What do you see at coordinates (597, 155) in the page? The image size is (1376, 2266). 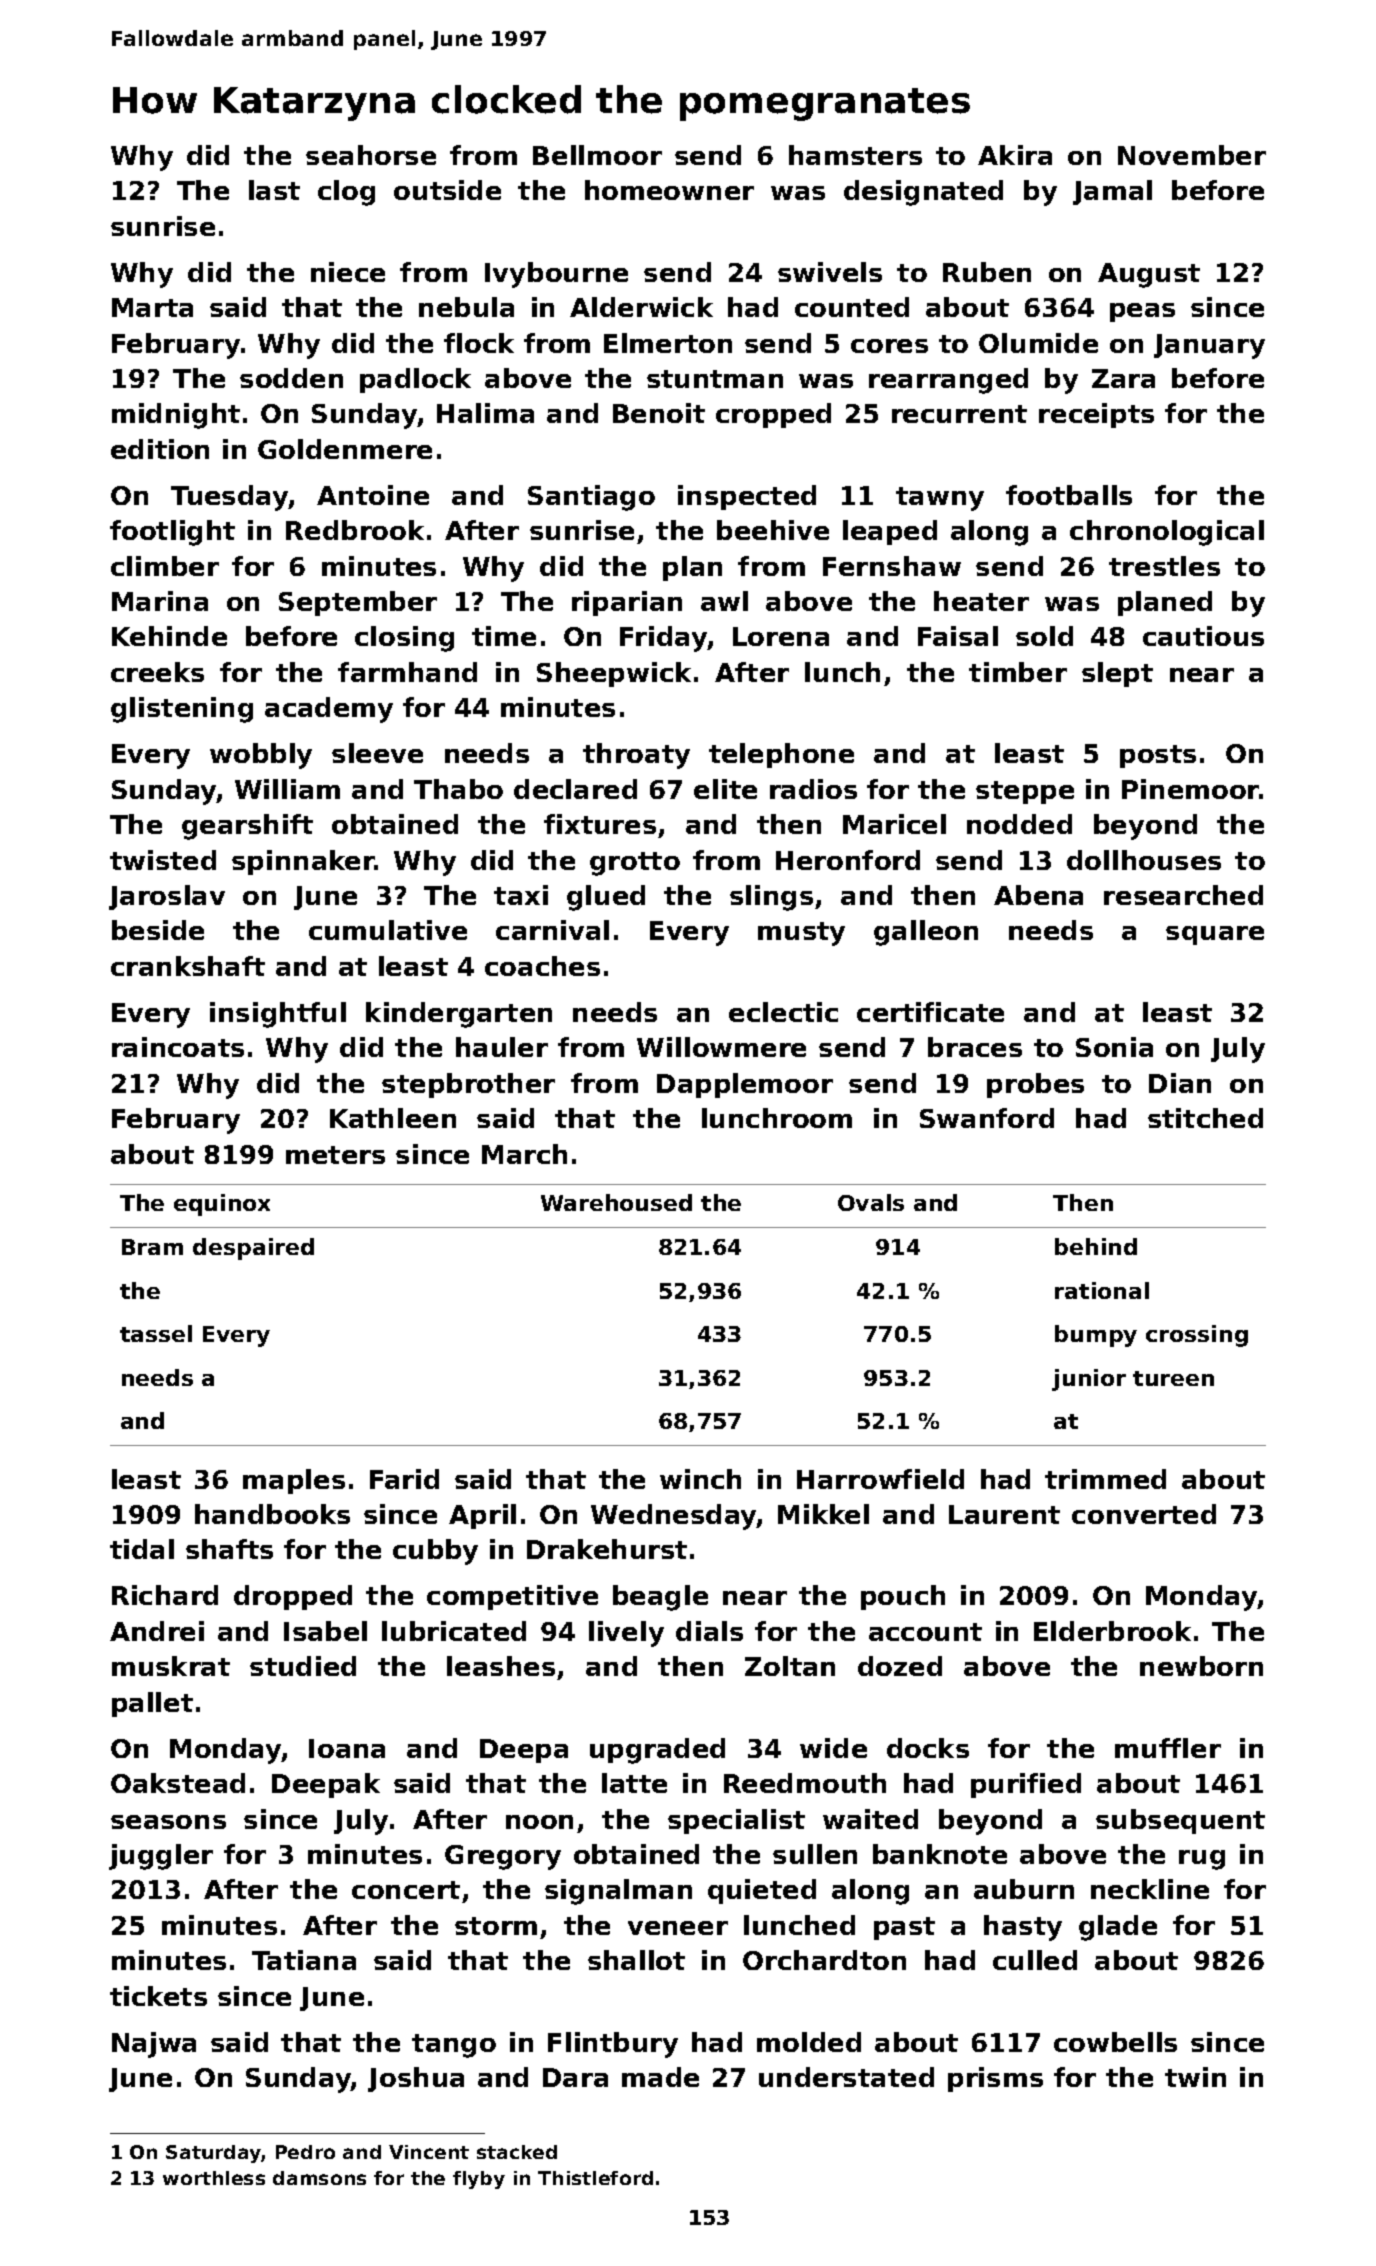 I see `Bellmoor` at bounding box center [597, 155].
